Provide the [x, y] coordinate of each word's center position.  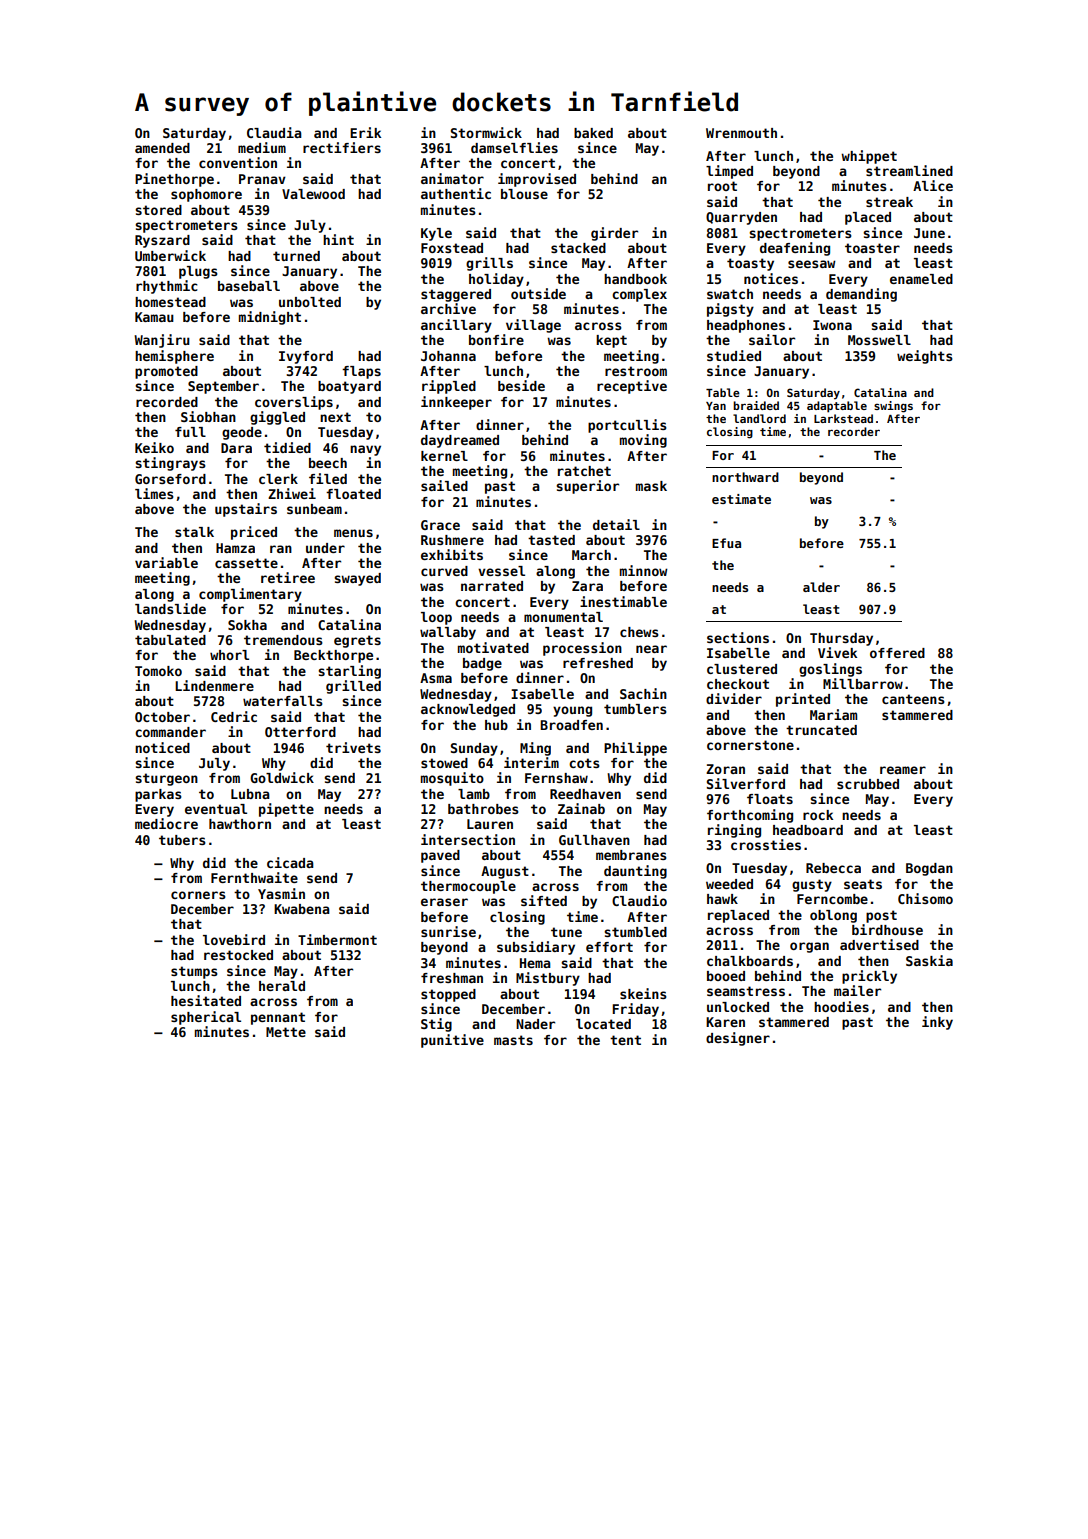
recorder [854, 431]
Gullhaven [594, 840]
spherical [206, 1018]
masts [513, 1040]
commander [170, 732]
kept [611, 341]
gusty [812, 885]
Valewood [313, 194]
